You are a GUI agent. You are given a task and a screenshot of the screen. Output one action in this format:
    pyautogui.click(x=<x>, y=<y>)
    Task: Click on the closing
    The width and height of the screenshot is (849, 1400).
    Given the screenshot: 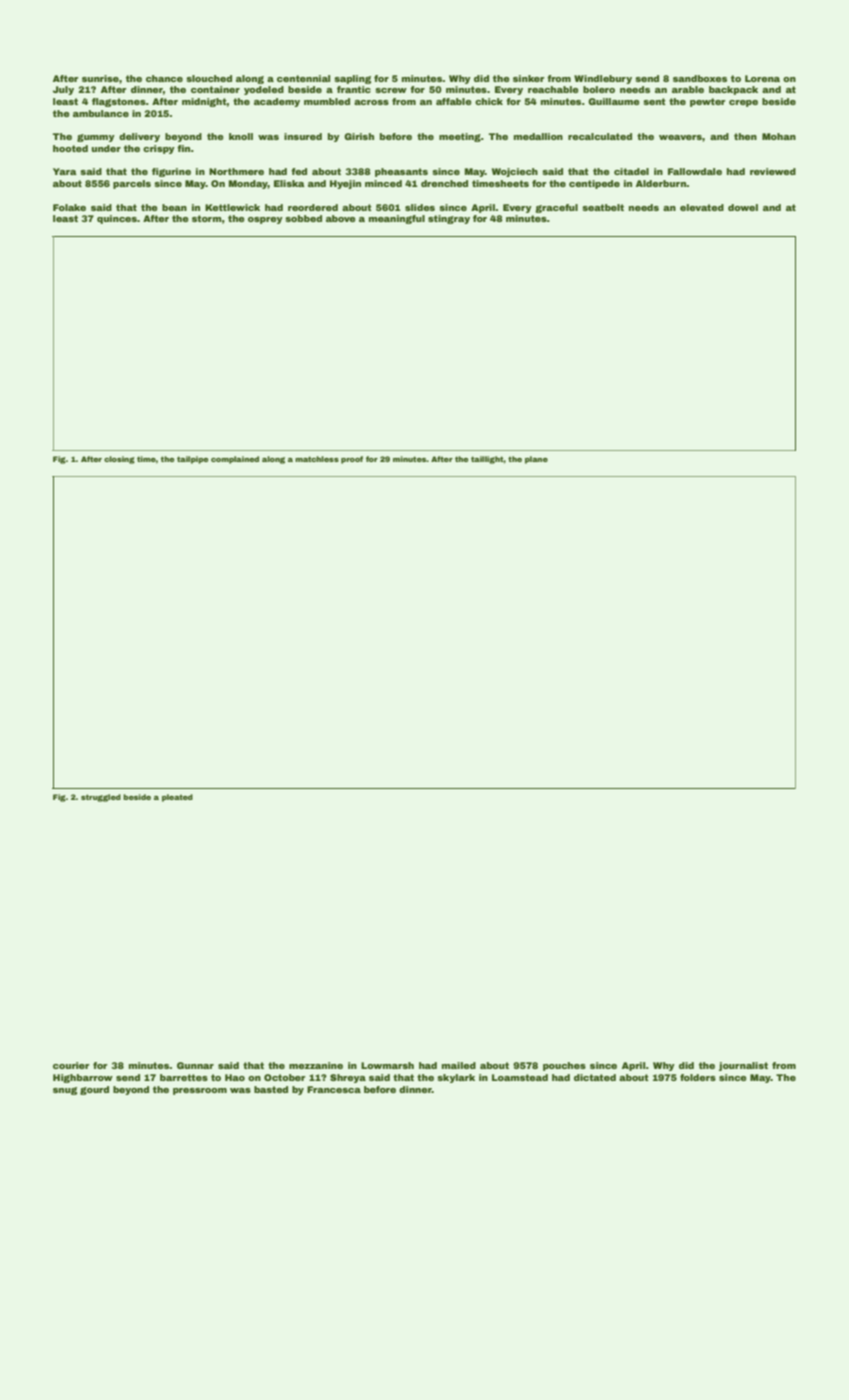 What is the action you would take?
    pyautogui.click(x=119, y=460)
